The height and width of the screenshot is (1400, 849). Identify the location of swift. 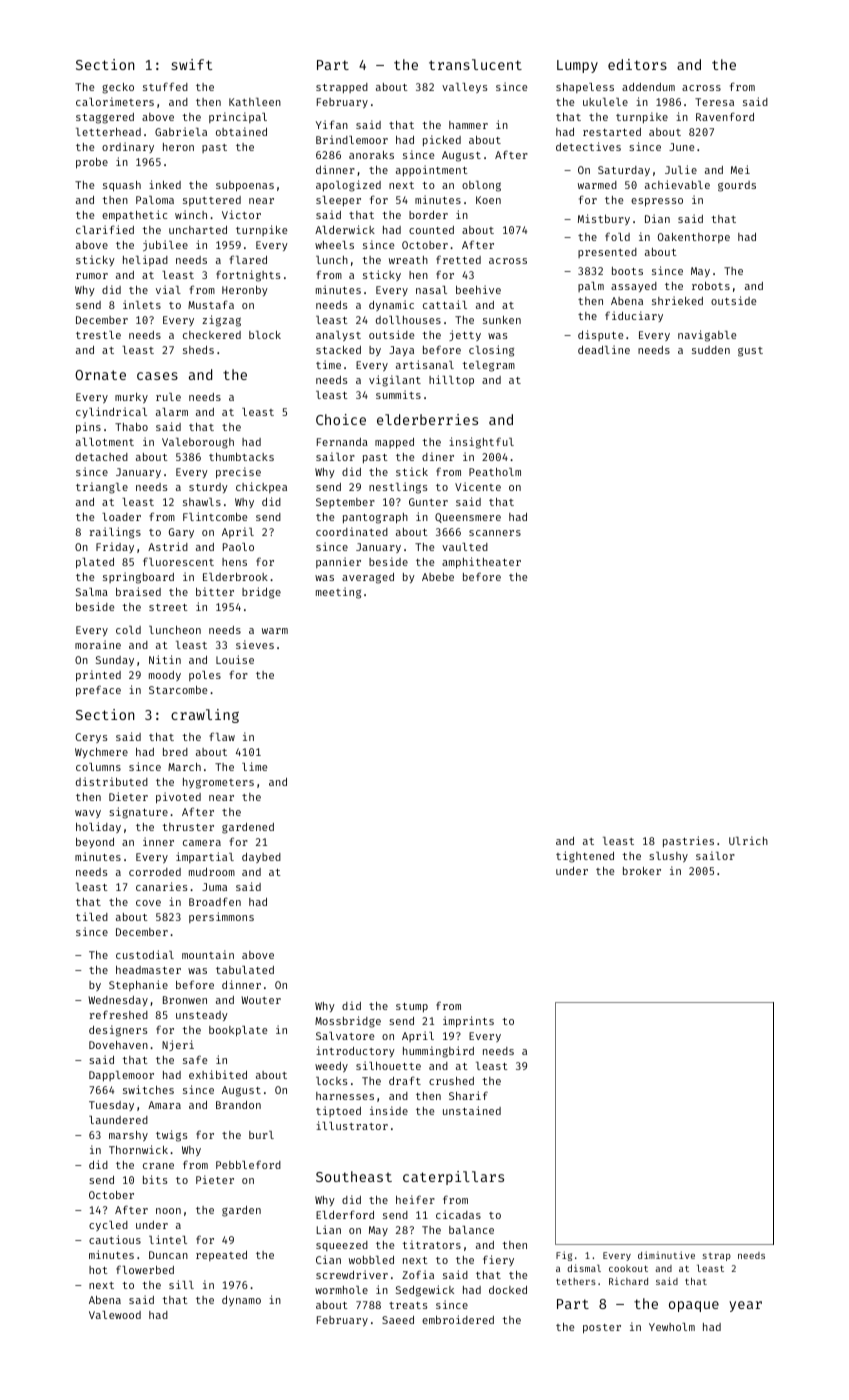
(192, 64).
